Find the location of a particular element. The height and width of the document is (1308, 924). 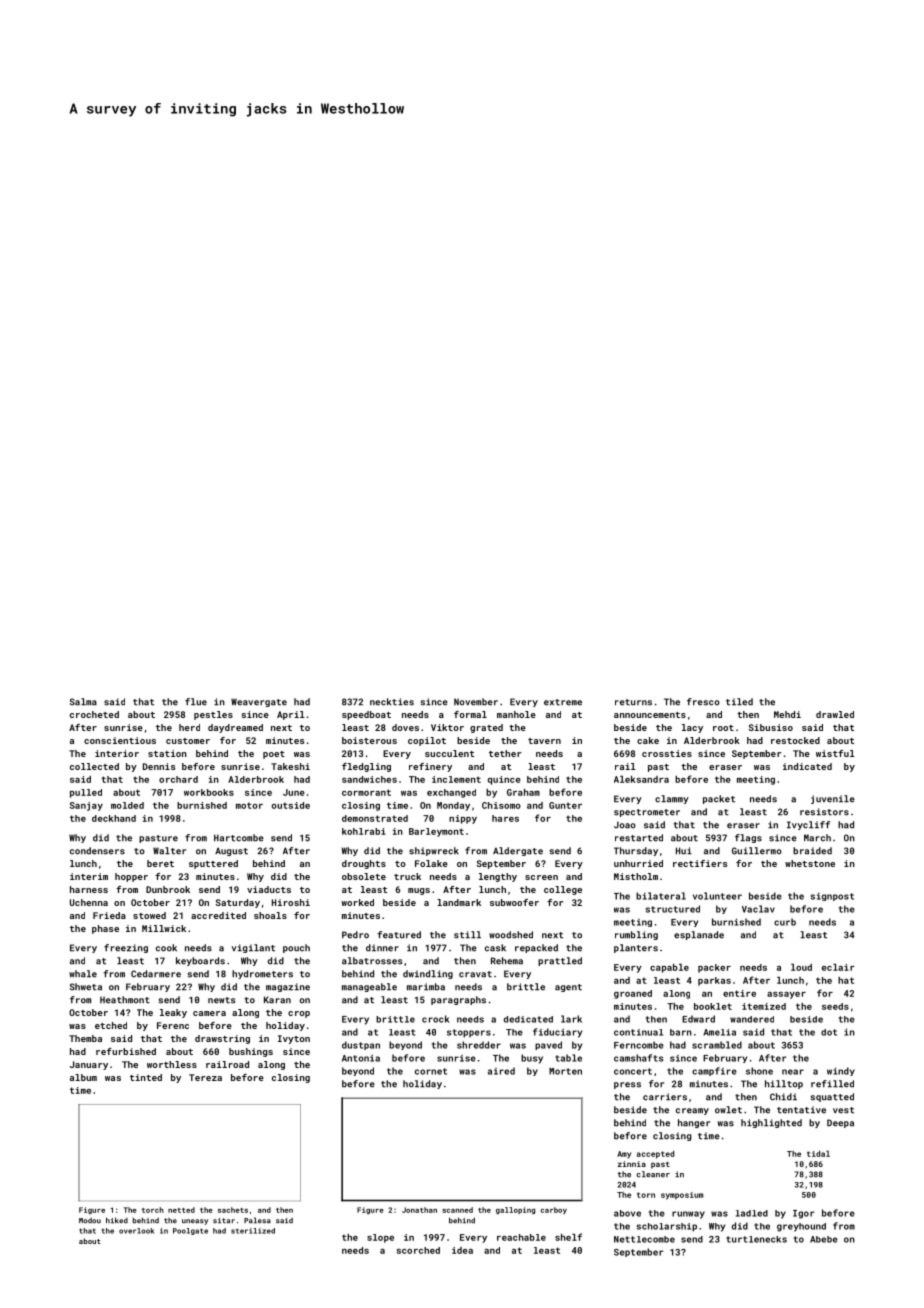

cravat is located at coordinates (475, 974).
